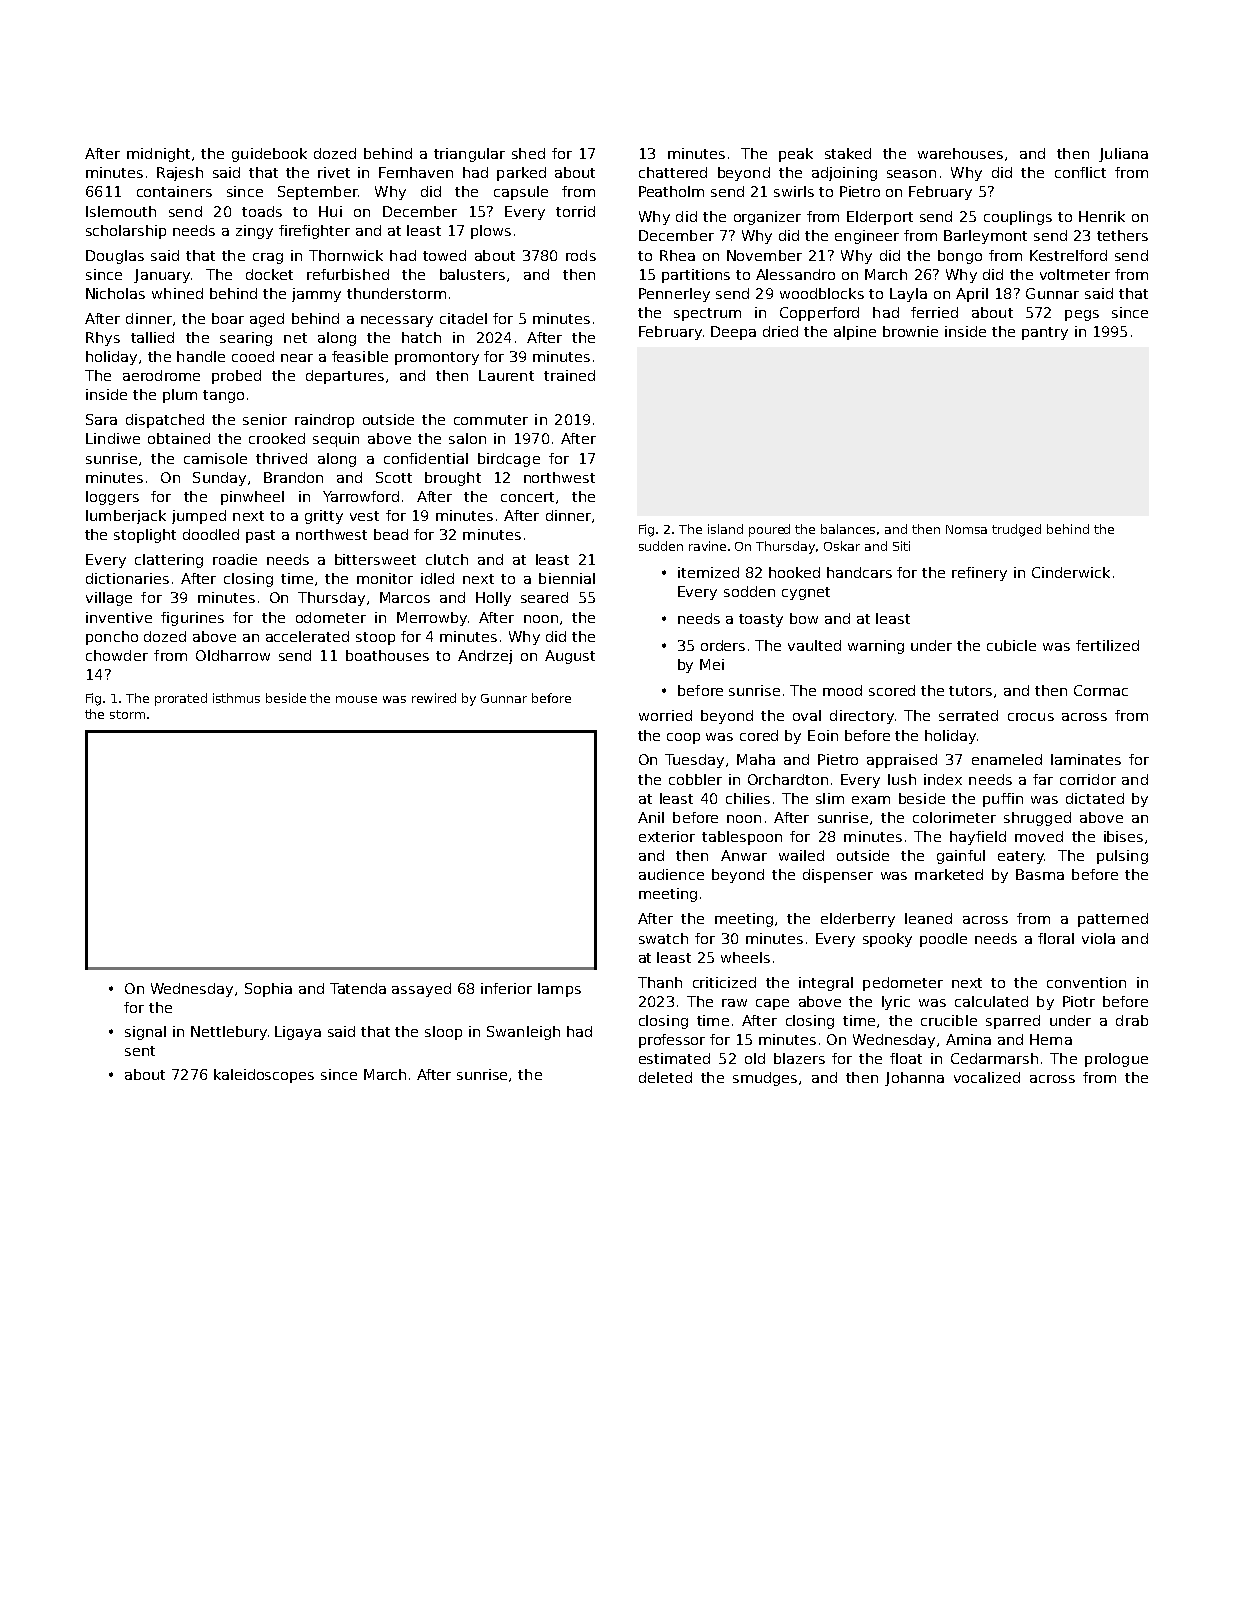  I want to click on Mei, so click(712, 664).
